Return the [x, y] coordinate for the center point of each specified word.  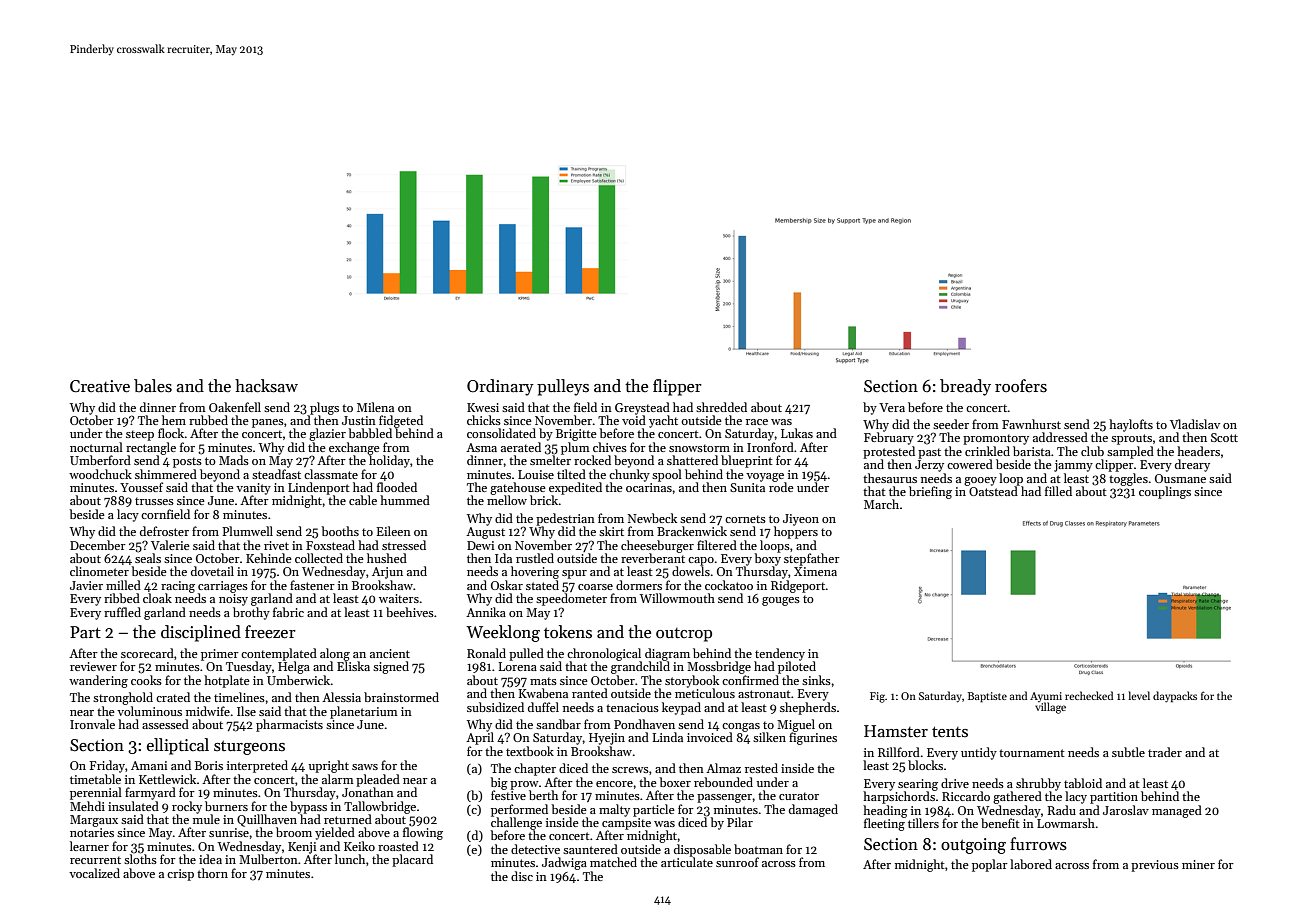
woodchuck [100, 474]
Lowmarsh [1066, 823]
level [1139, 695]
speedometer [571, 599]
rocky [187, 807]
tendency [780, 654]
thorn [212, 873]
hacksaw [266, 386]
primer [220, 655]
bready [965, 387]
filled [1058, 491]
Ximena [815, 571]
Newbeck [652, 518]
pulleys [563, 387]
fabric [288, 612]
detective [535, 849]
